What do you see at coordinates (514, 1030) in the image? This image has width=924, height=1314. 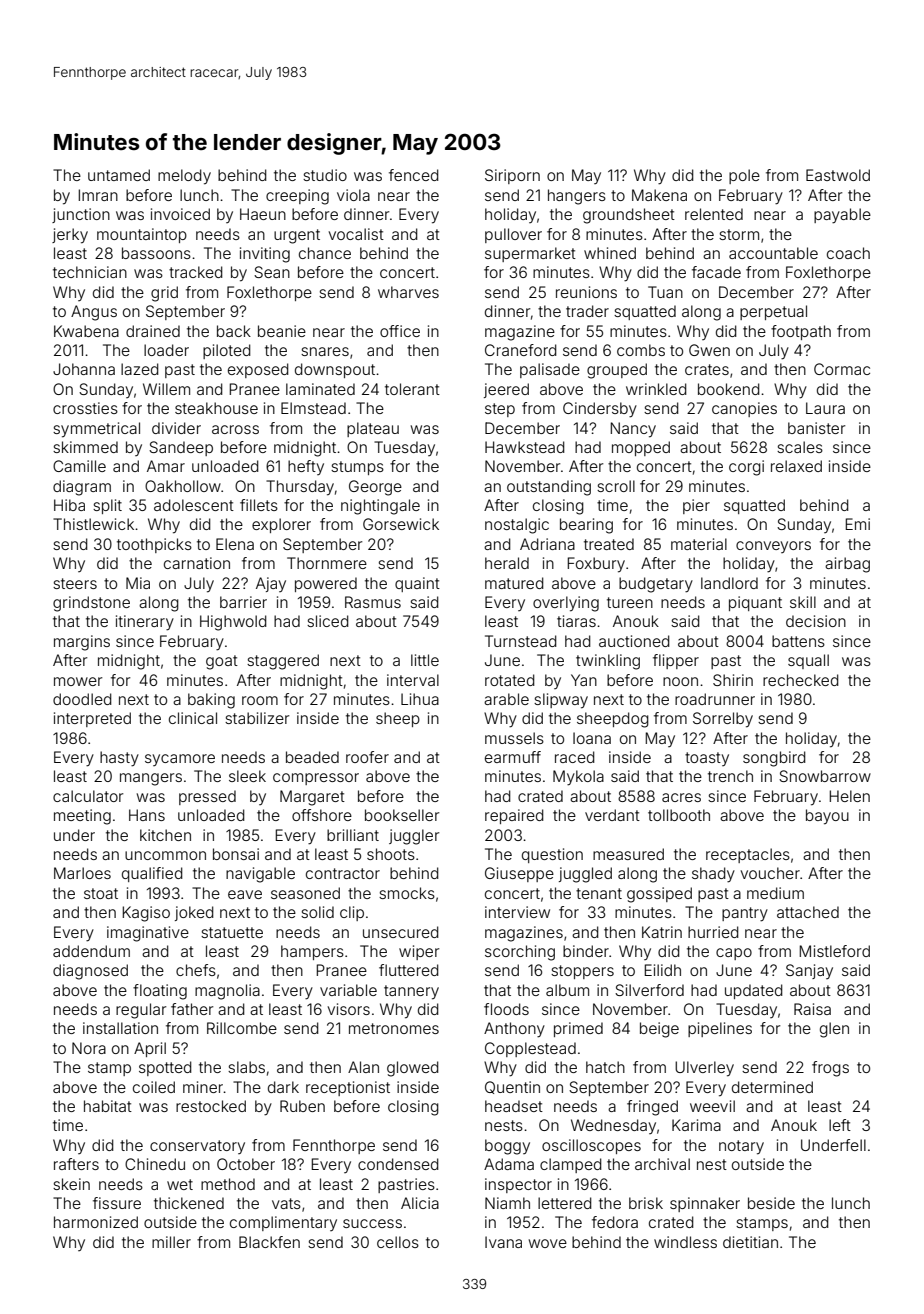 I see `Anthony` at bounding box center [514, 1030].
